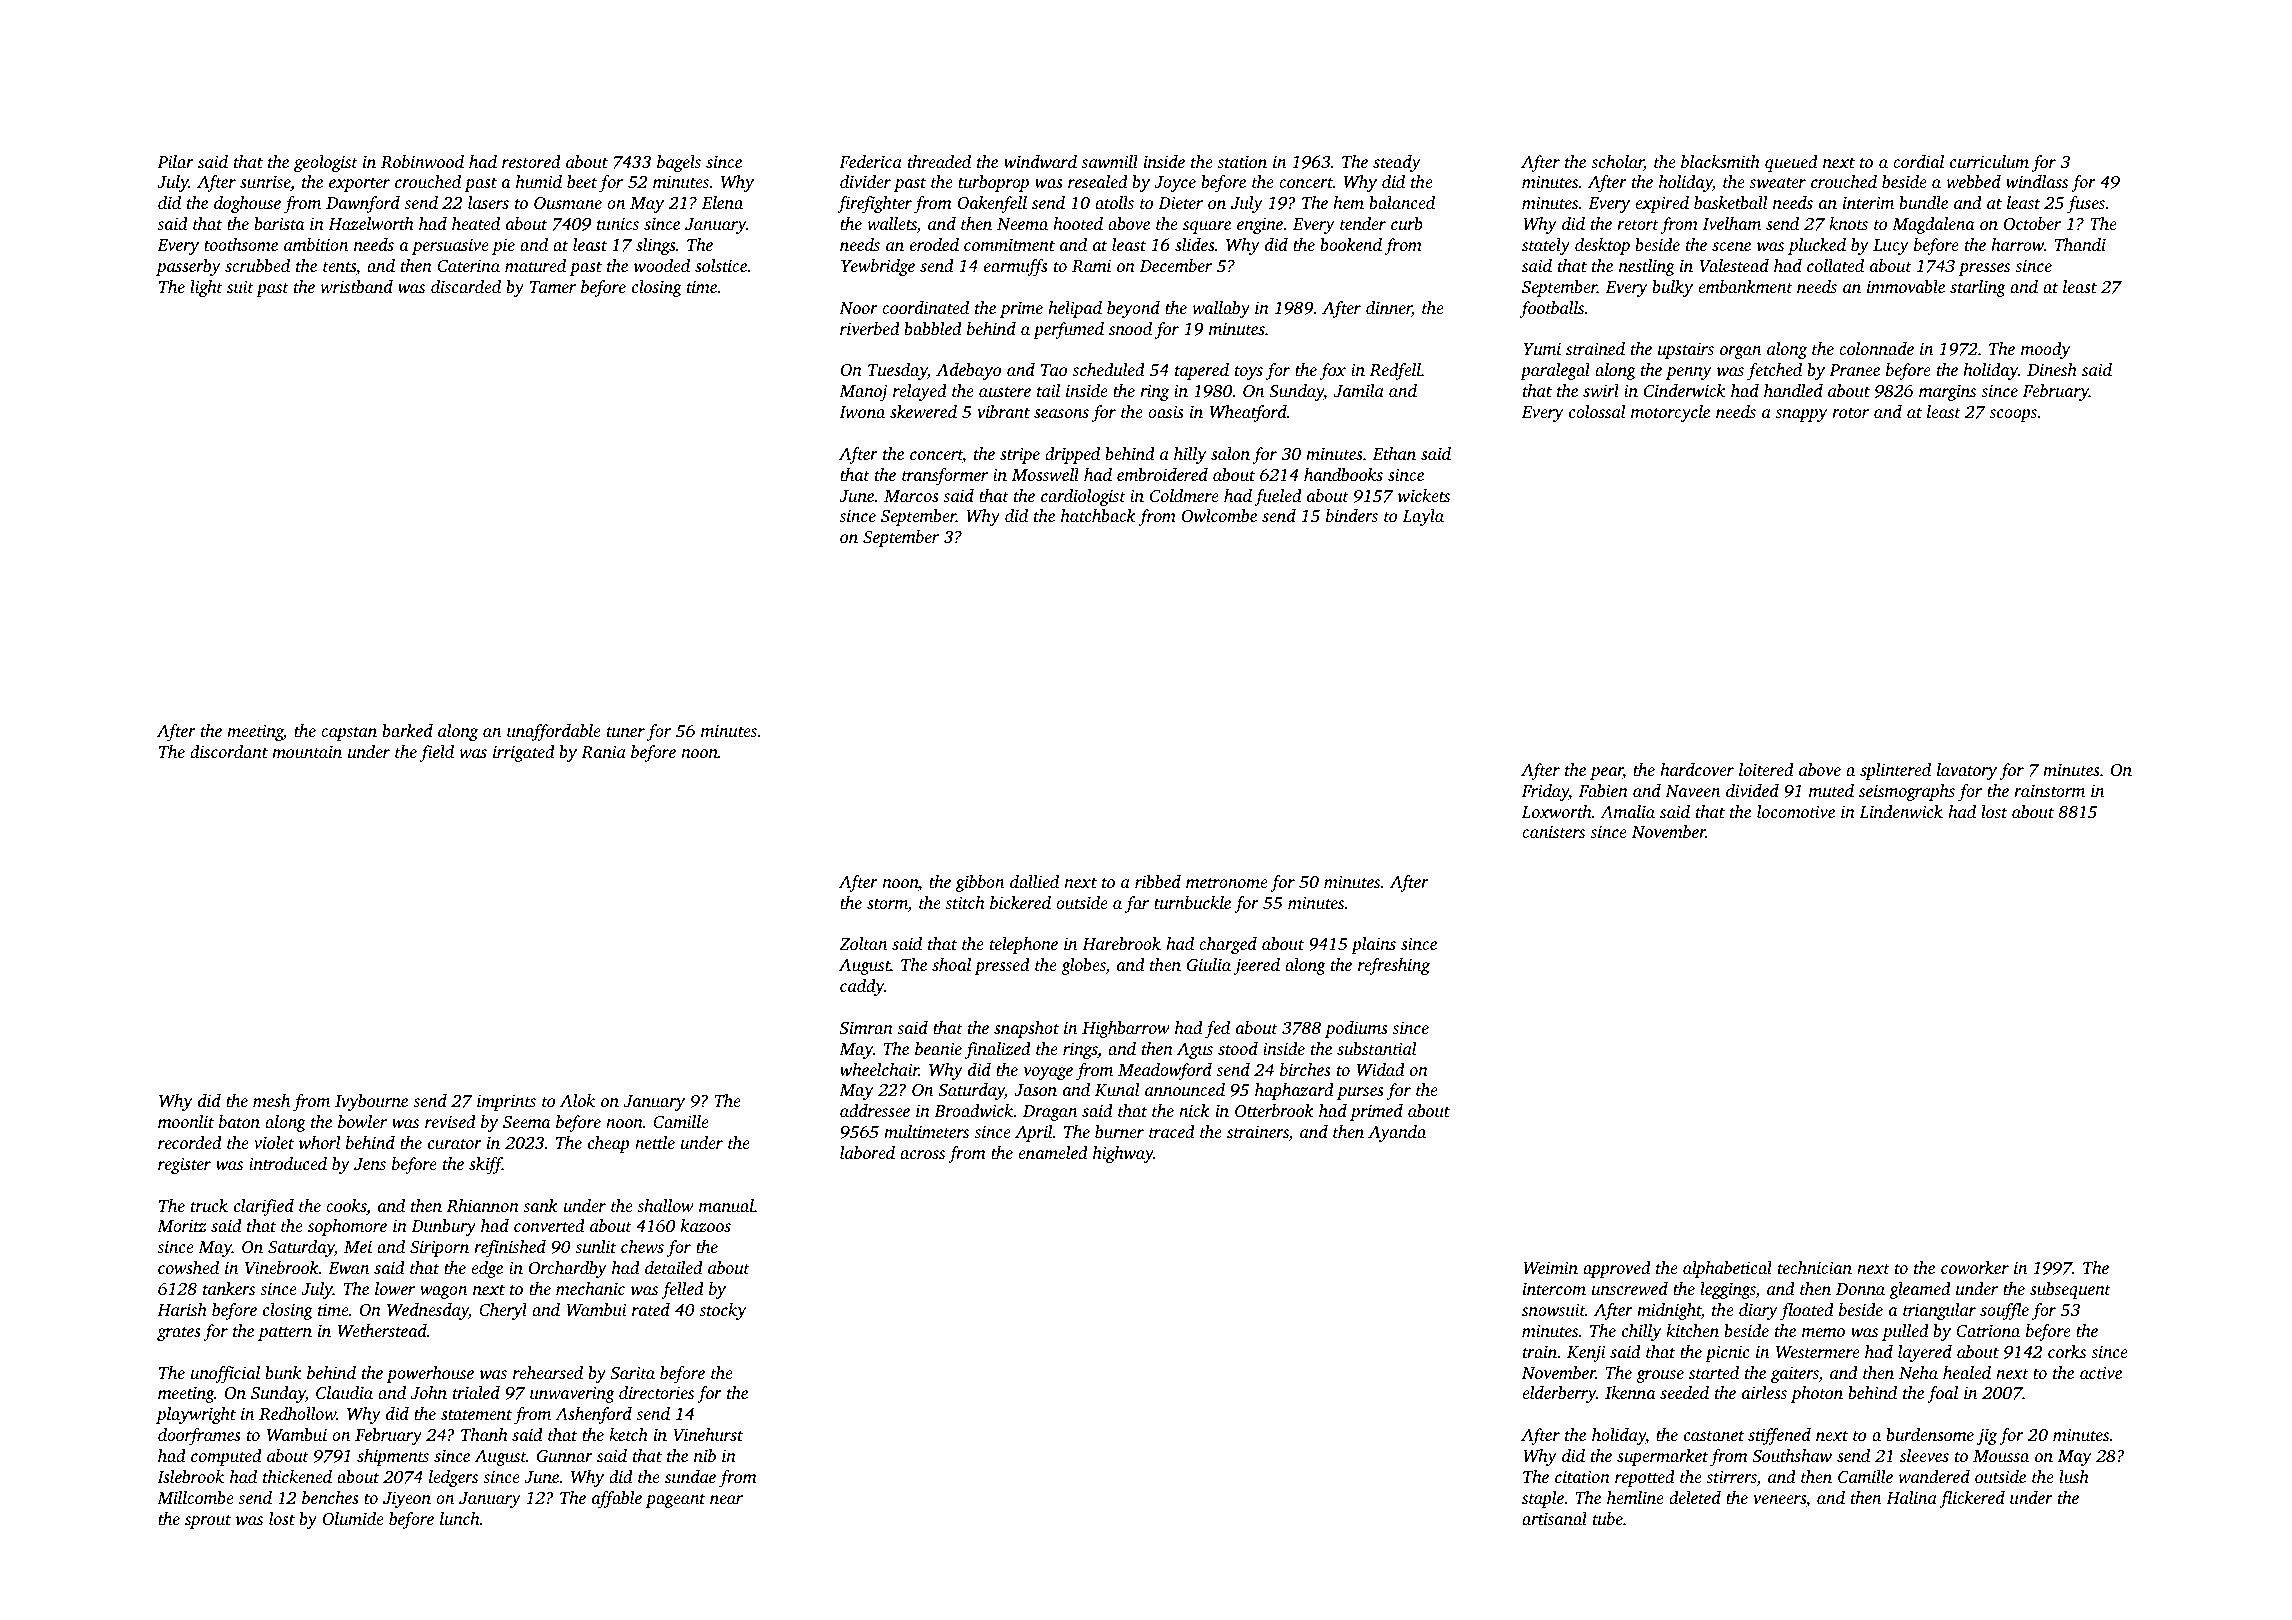 The height and width of the screenshot is (1620, 2292). Describe the element at coordinates (393, 1457) in the screenshot. I see `shipments` at that location.
